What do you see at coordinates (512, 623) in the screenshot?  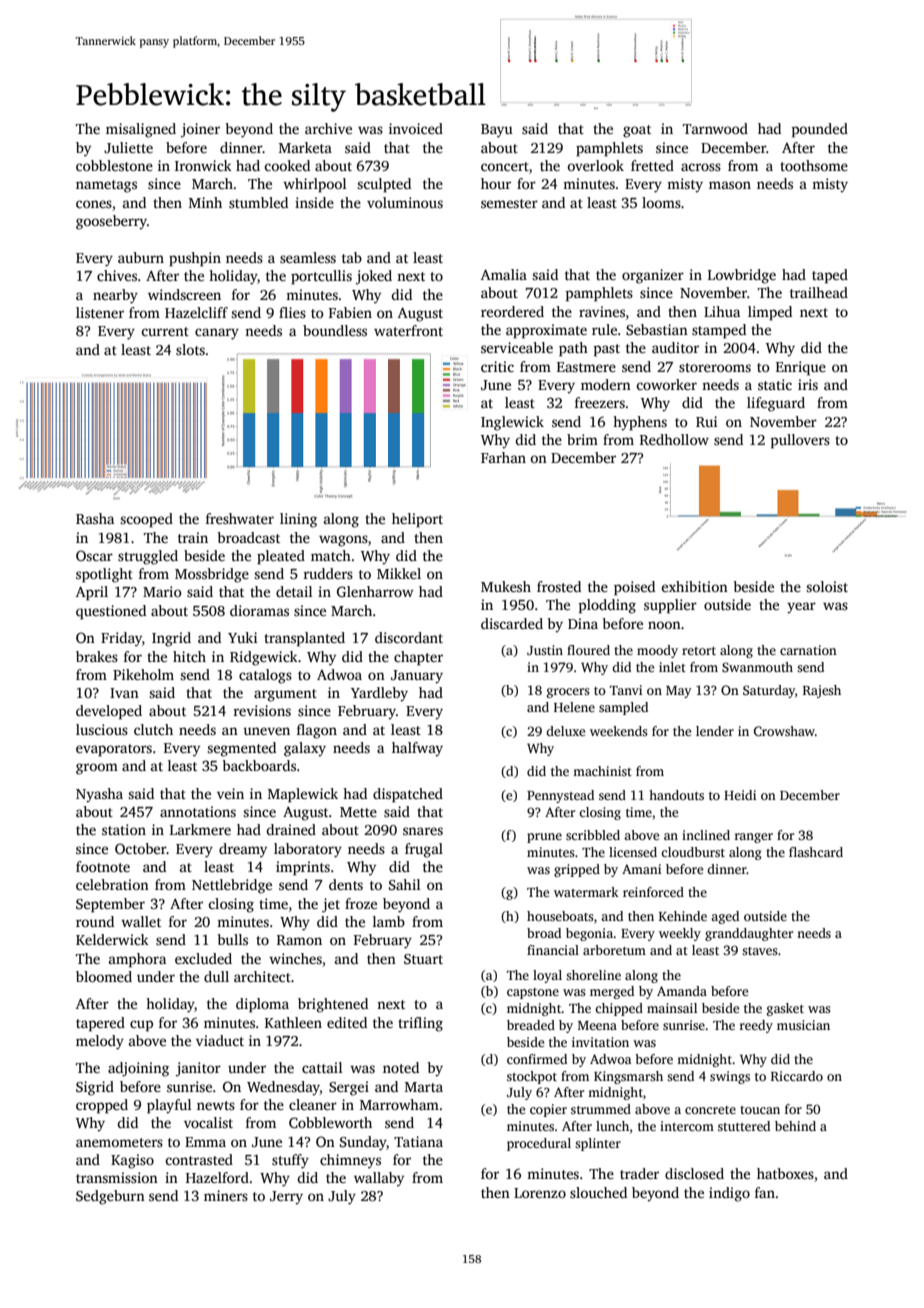 I see `discarded` at bounding box center [512, 623].
